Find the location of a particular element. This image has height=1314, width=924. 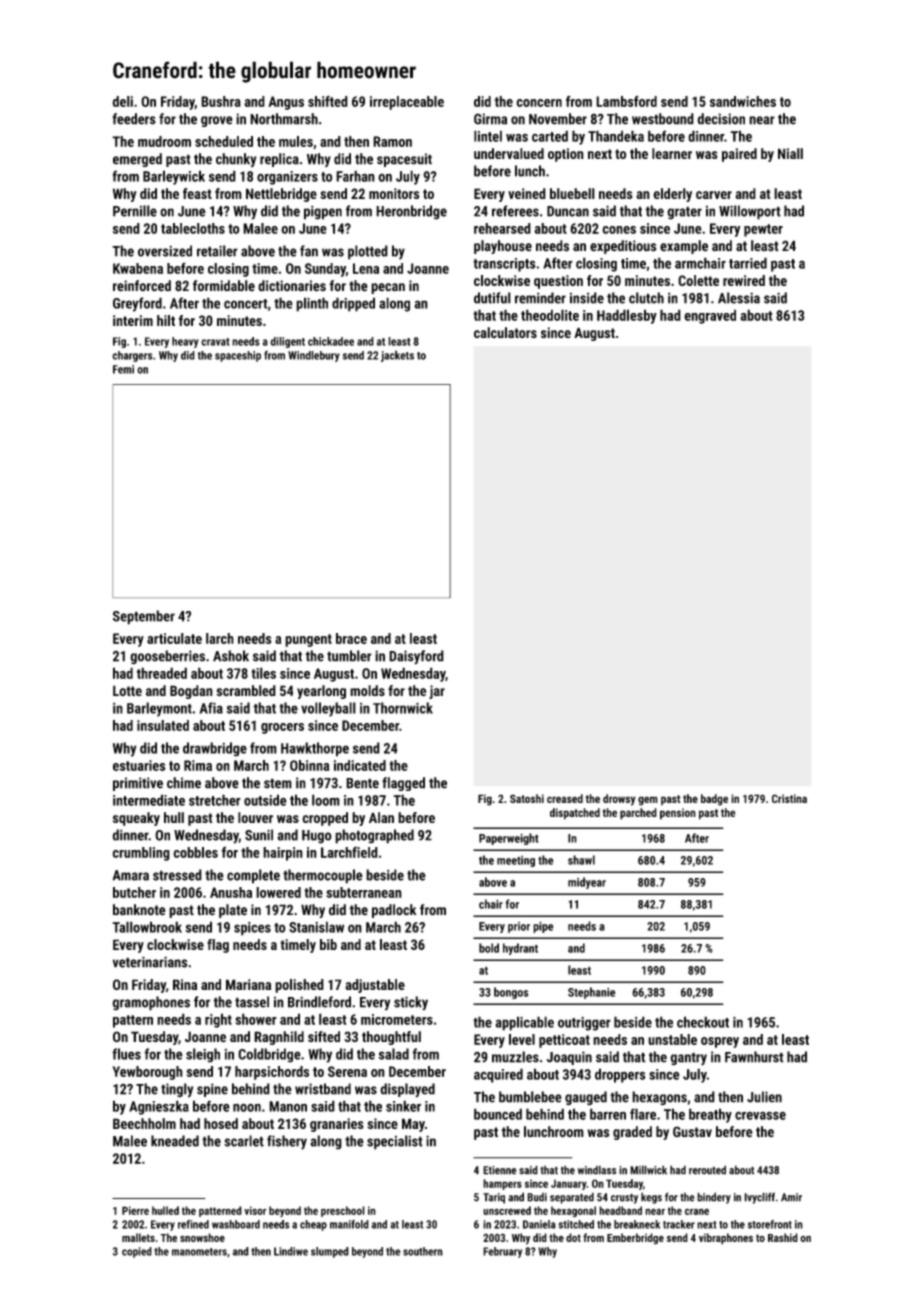

concern is located at coordinates (539, 103).
